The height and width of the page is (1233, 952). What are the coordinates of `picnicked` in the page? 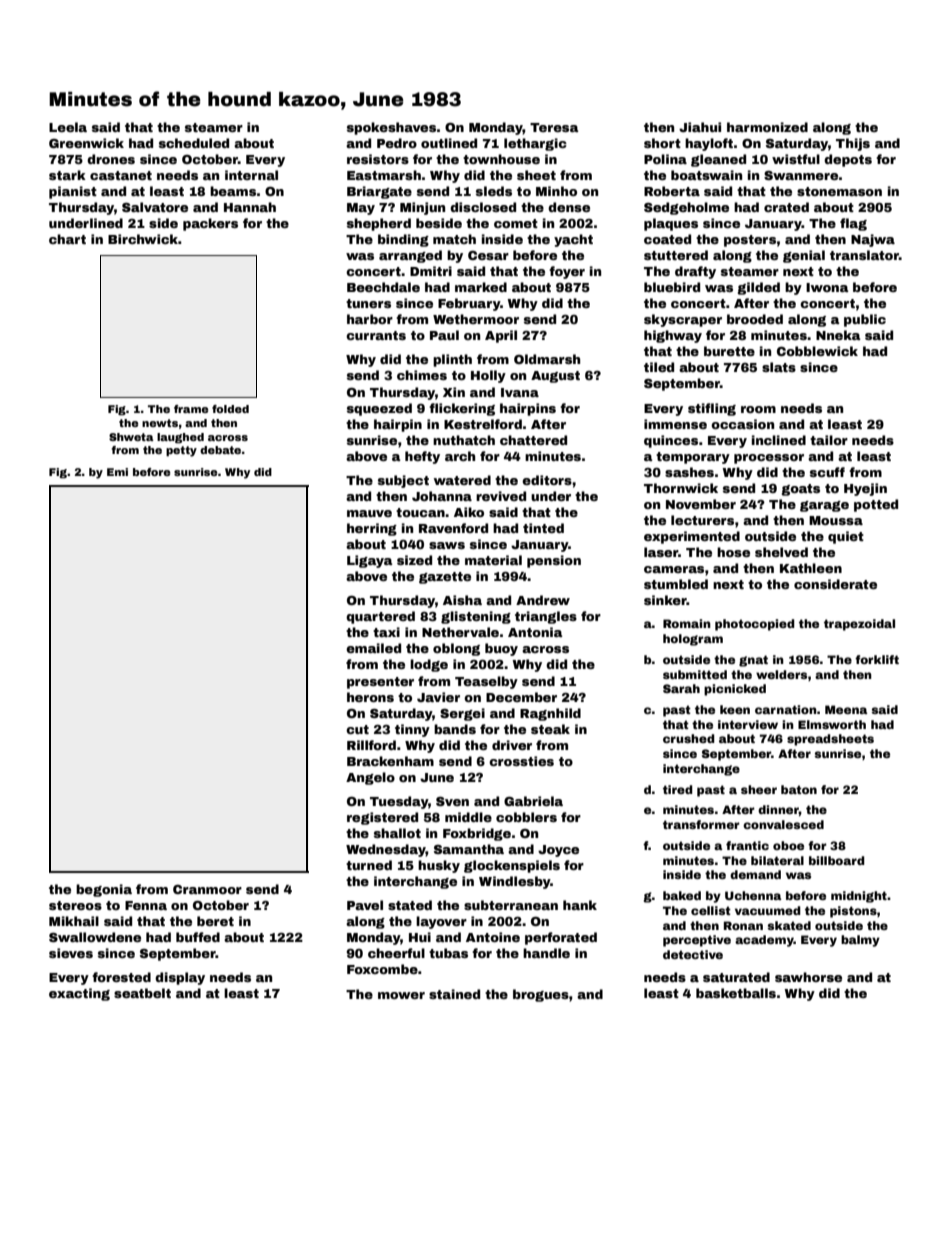 It's located at (735, 690).
